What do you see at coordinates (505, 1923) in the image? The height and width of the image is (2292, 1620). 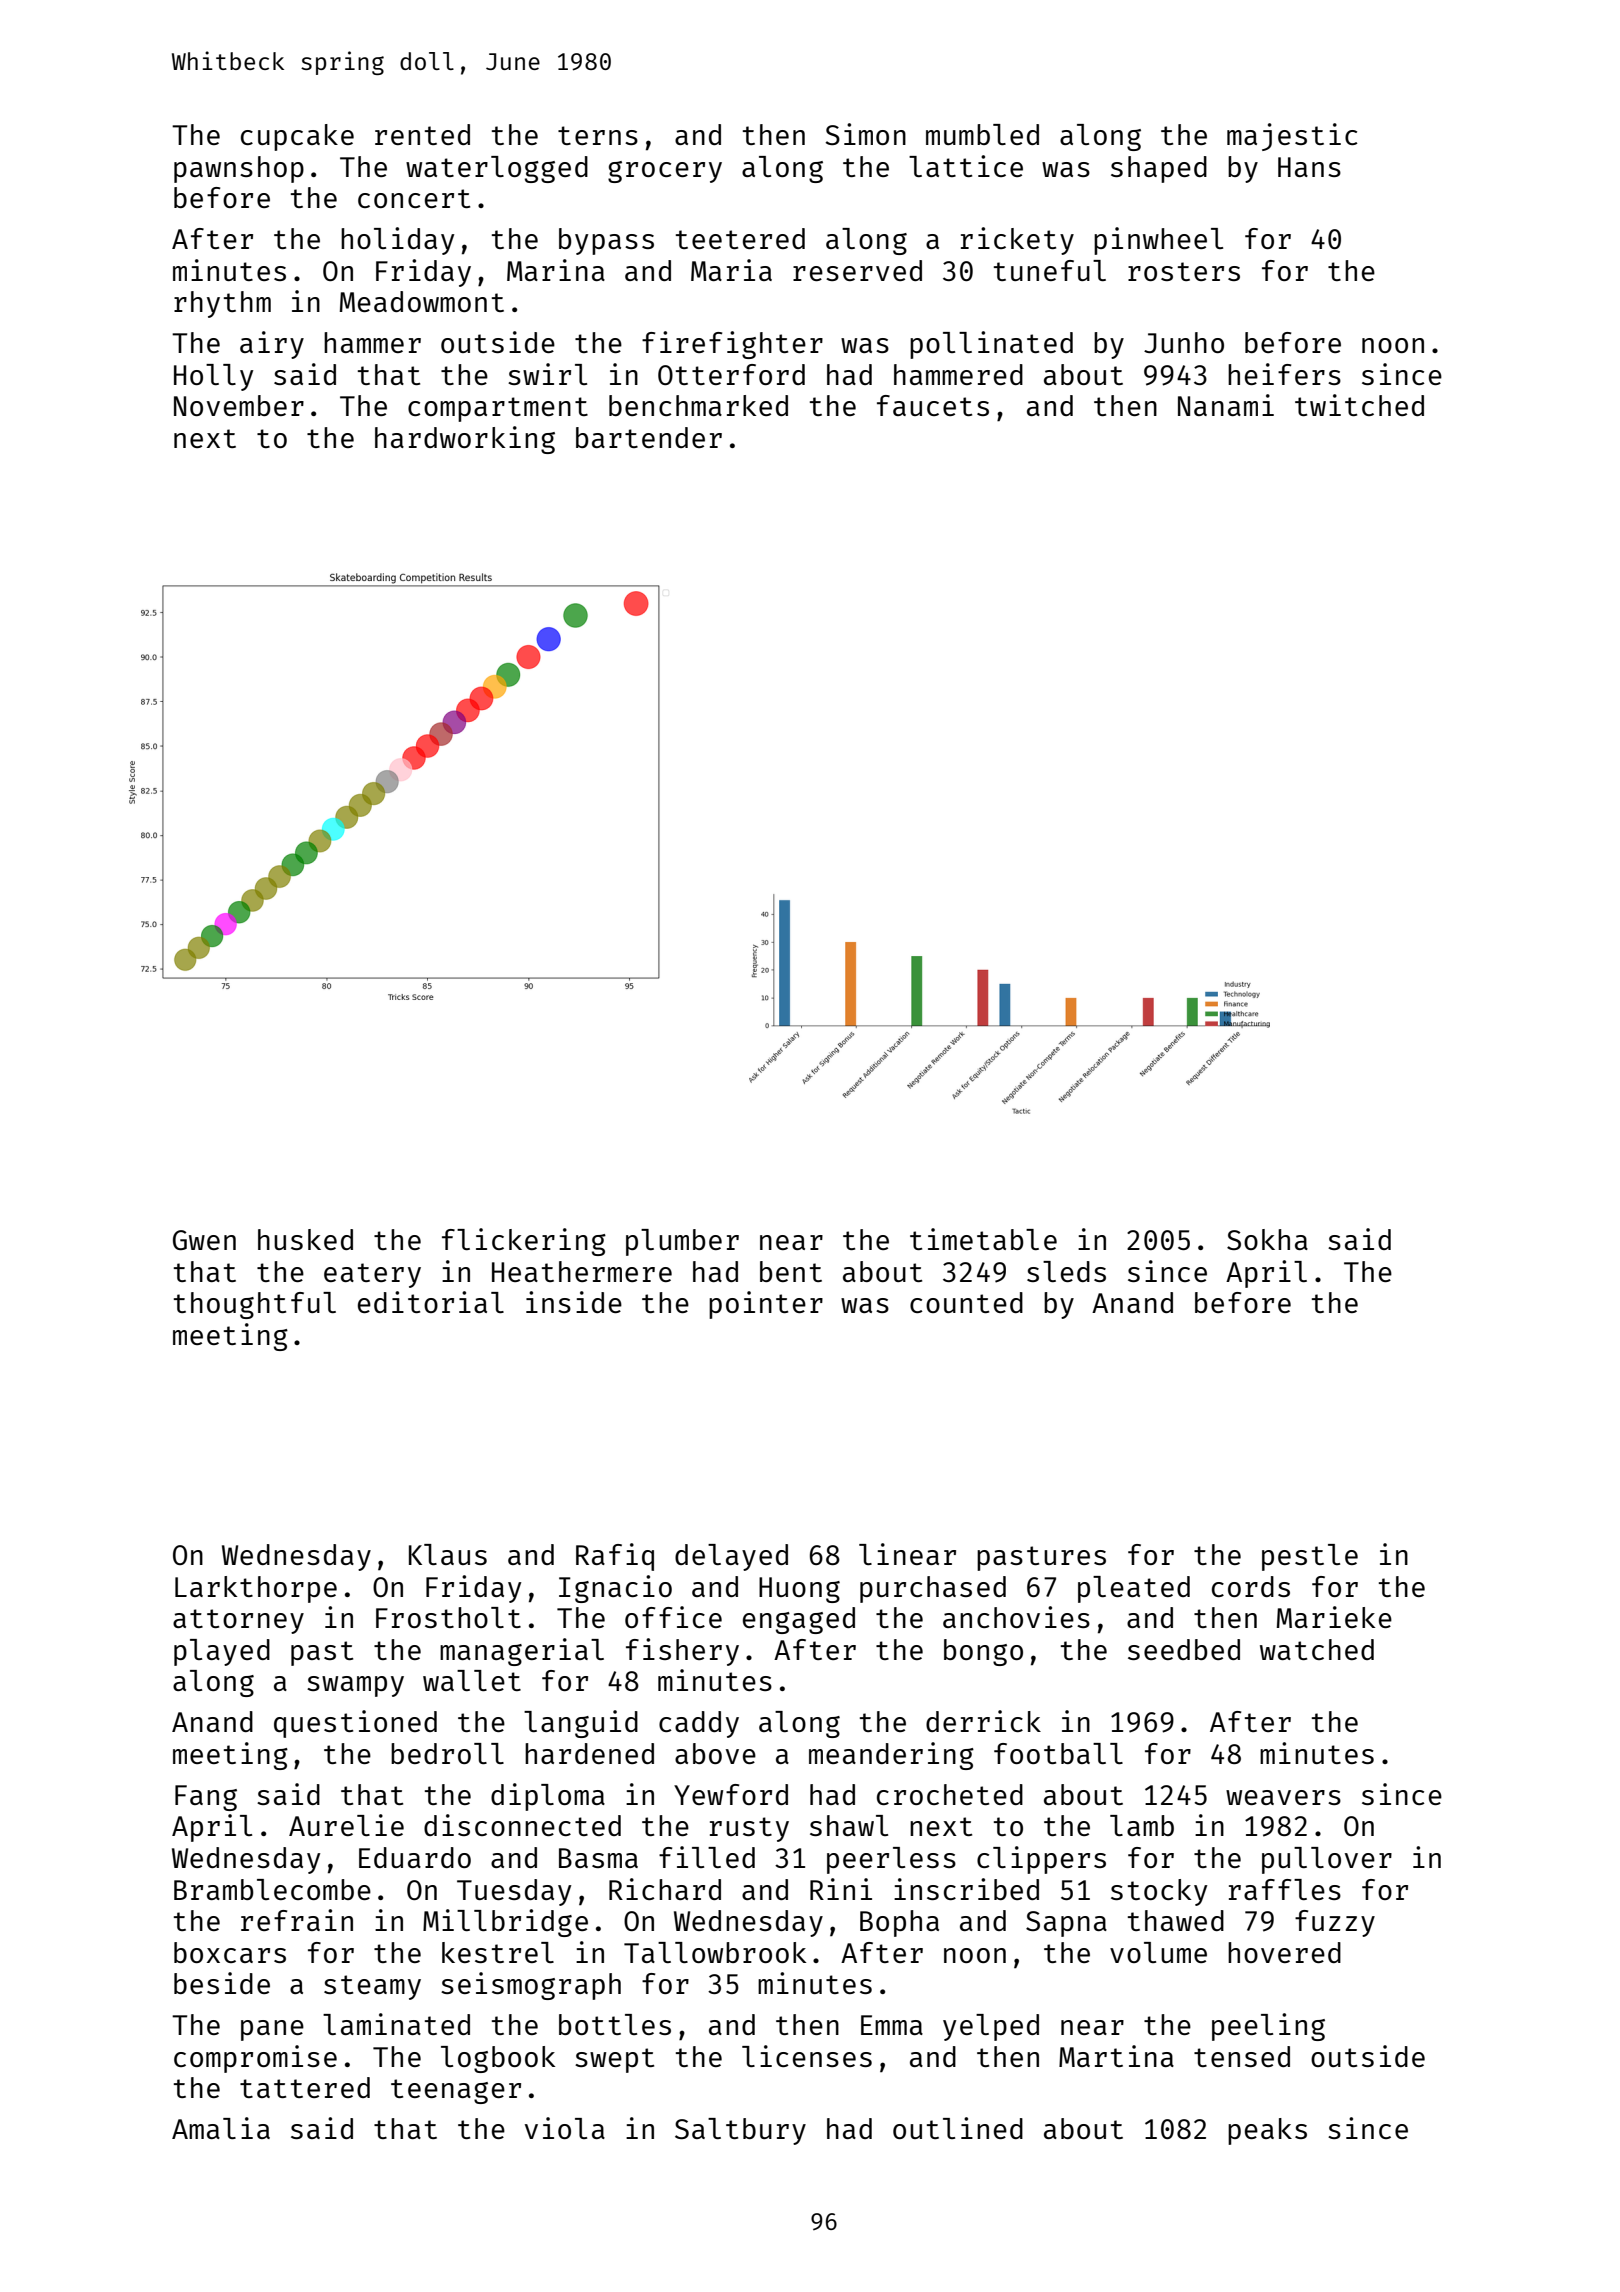 I see `Millbridge` at bounding box center [505, 1923].
